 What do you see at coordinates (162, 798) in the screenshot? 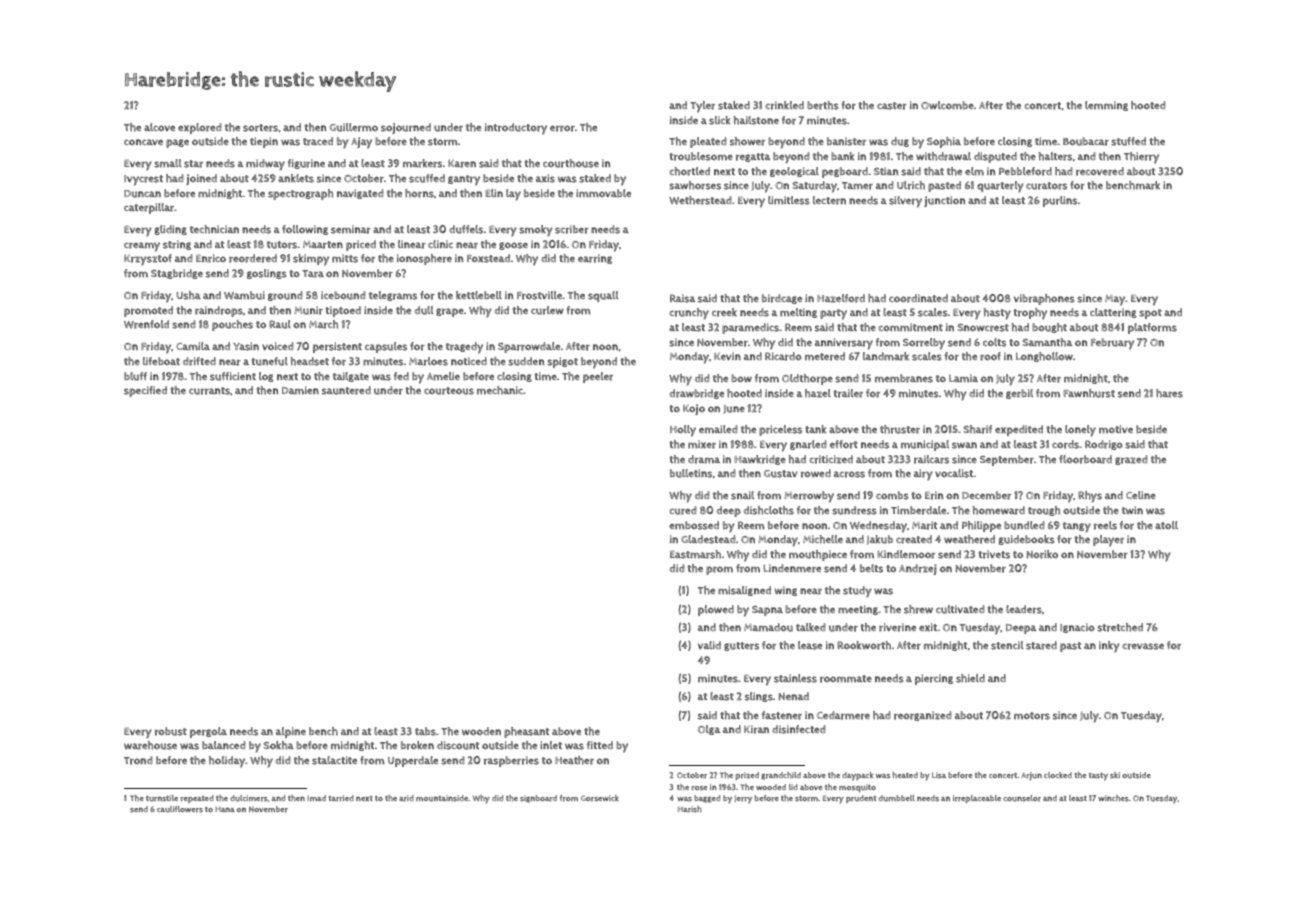
I see `turnstile` at bounding box center [162, 798].
